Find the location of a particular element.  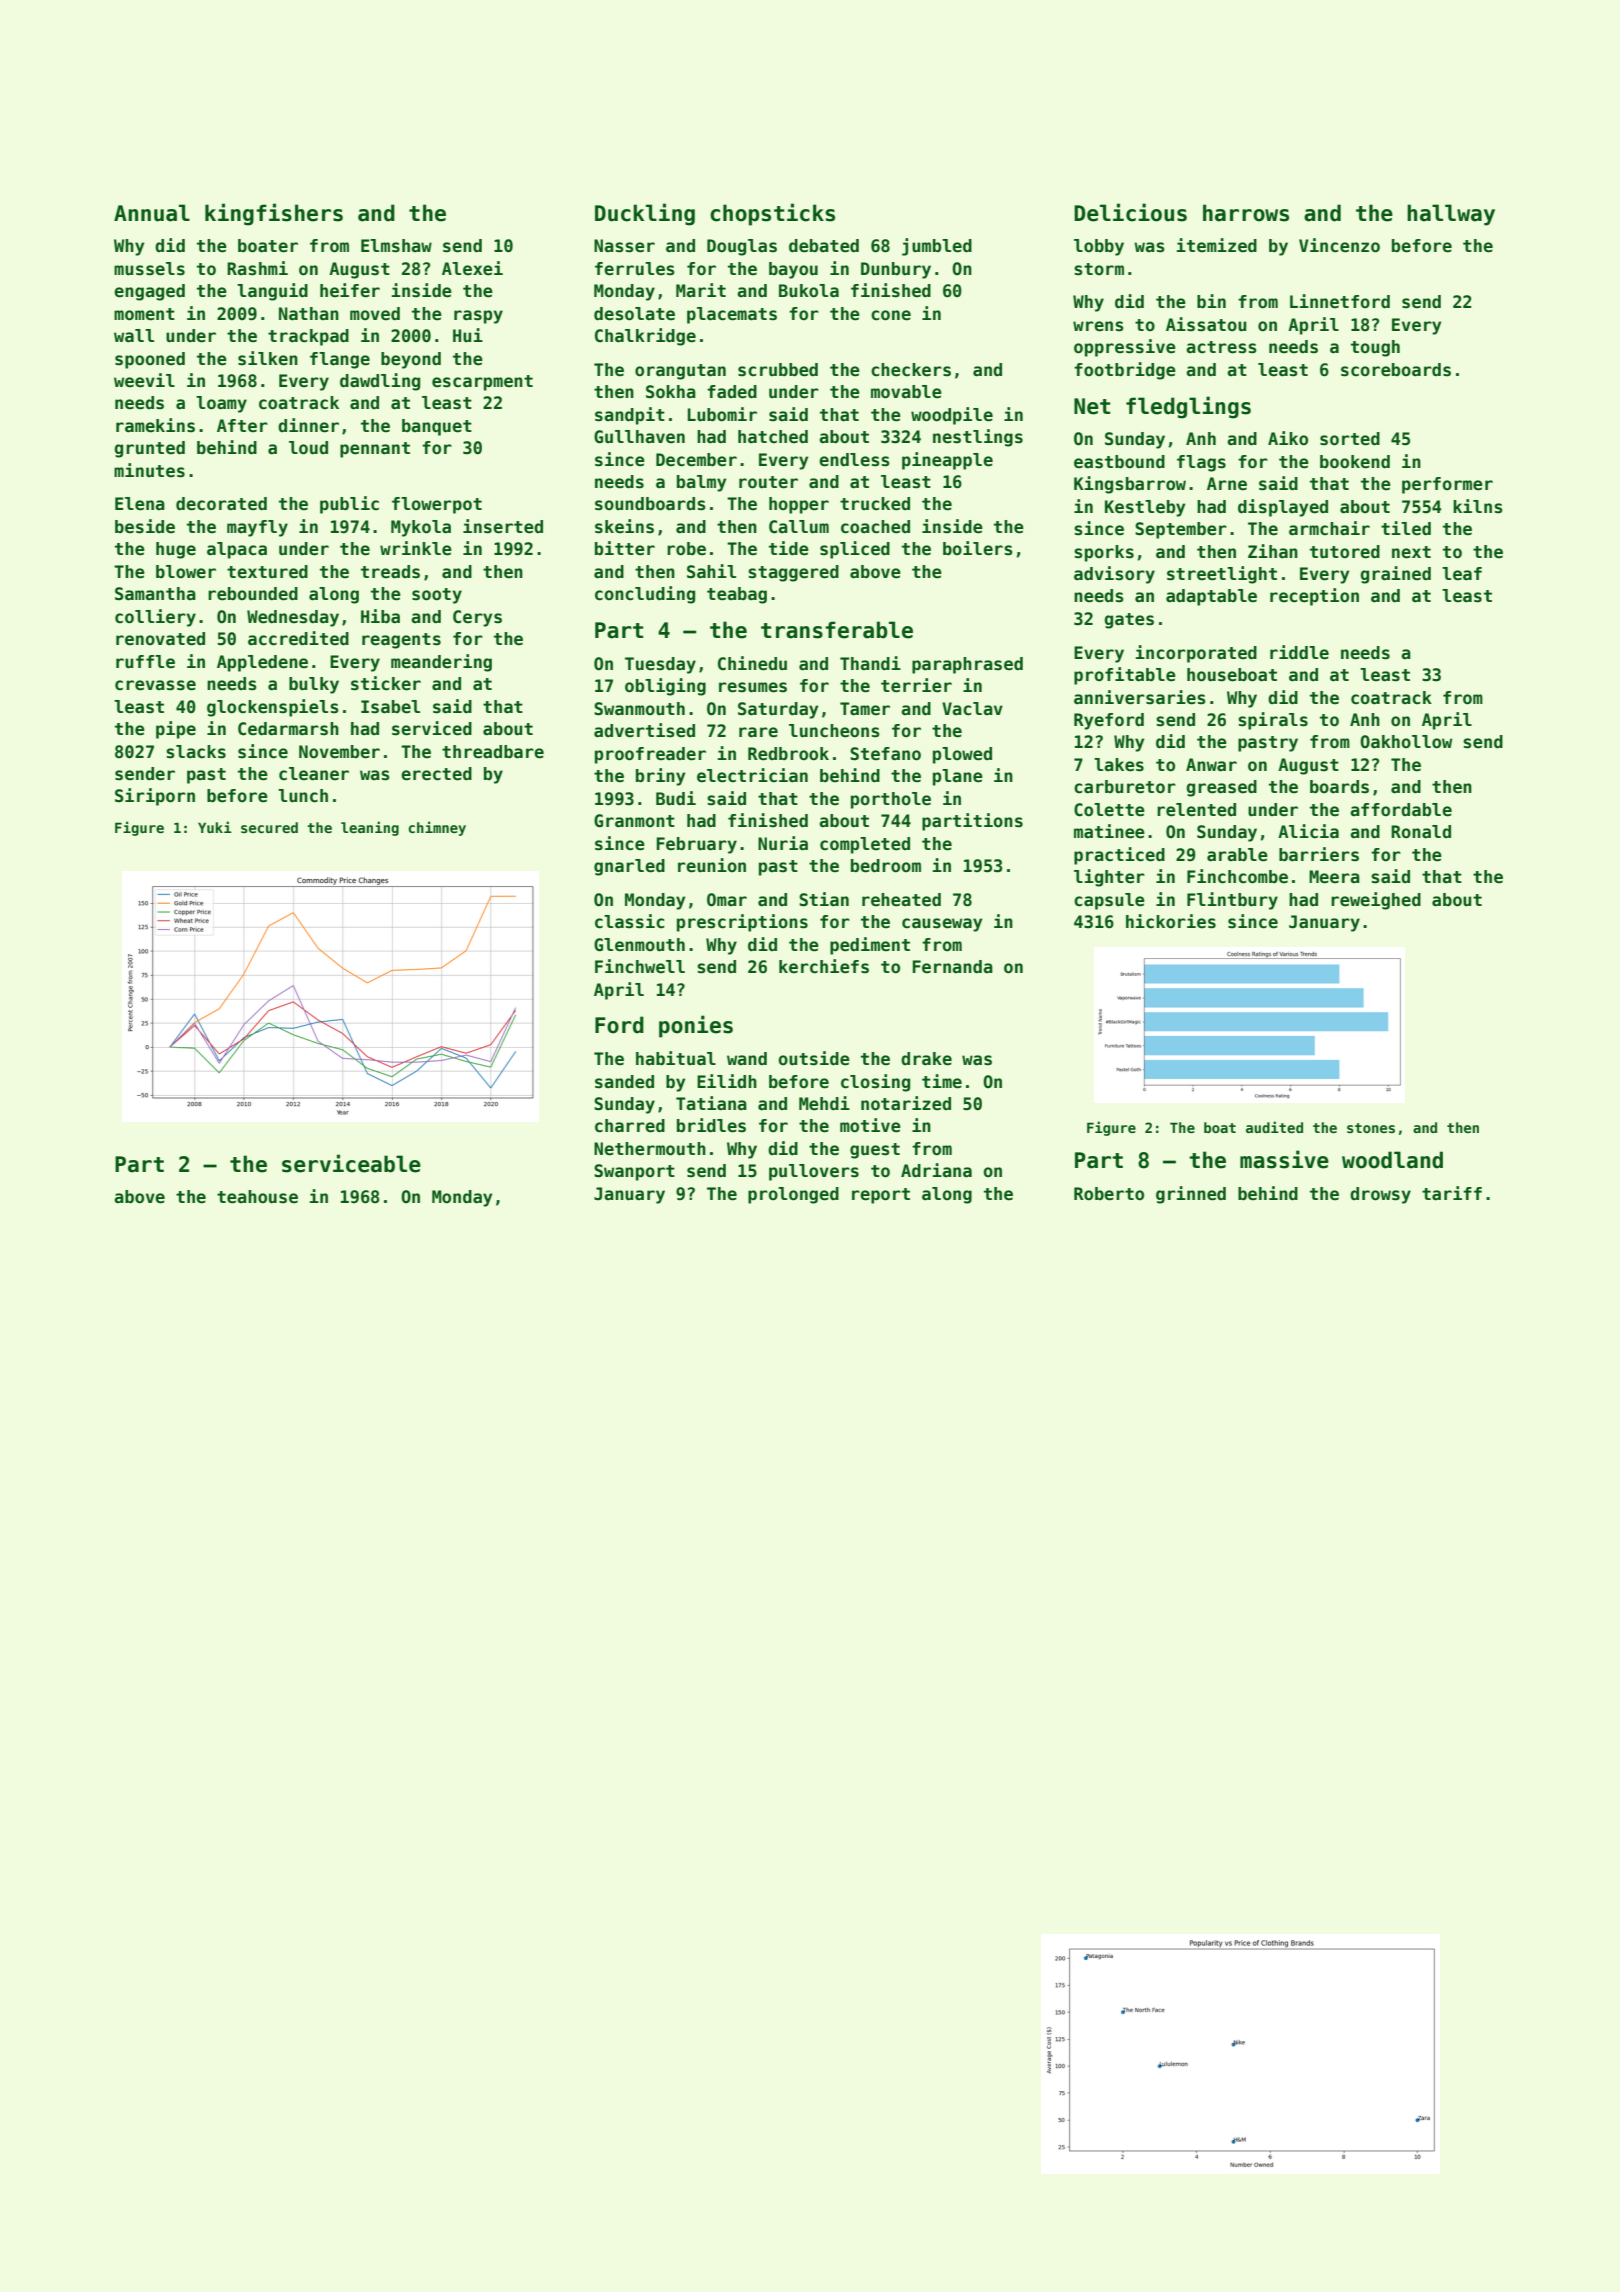

spliced is located at coordinates (855, 550).
